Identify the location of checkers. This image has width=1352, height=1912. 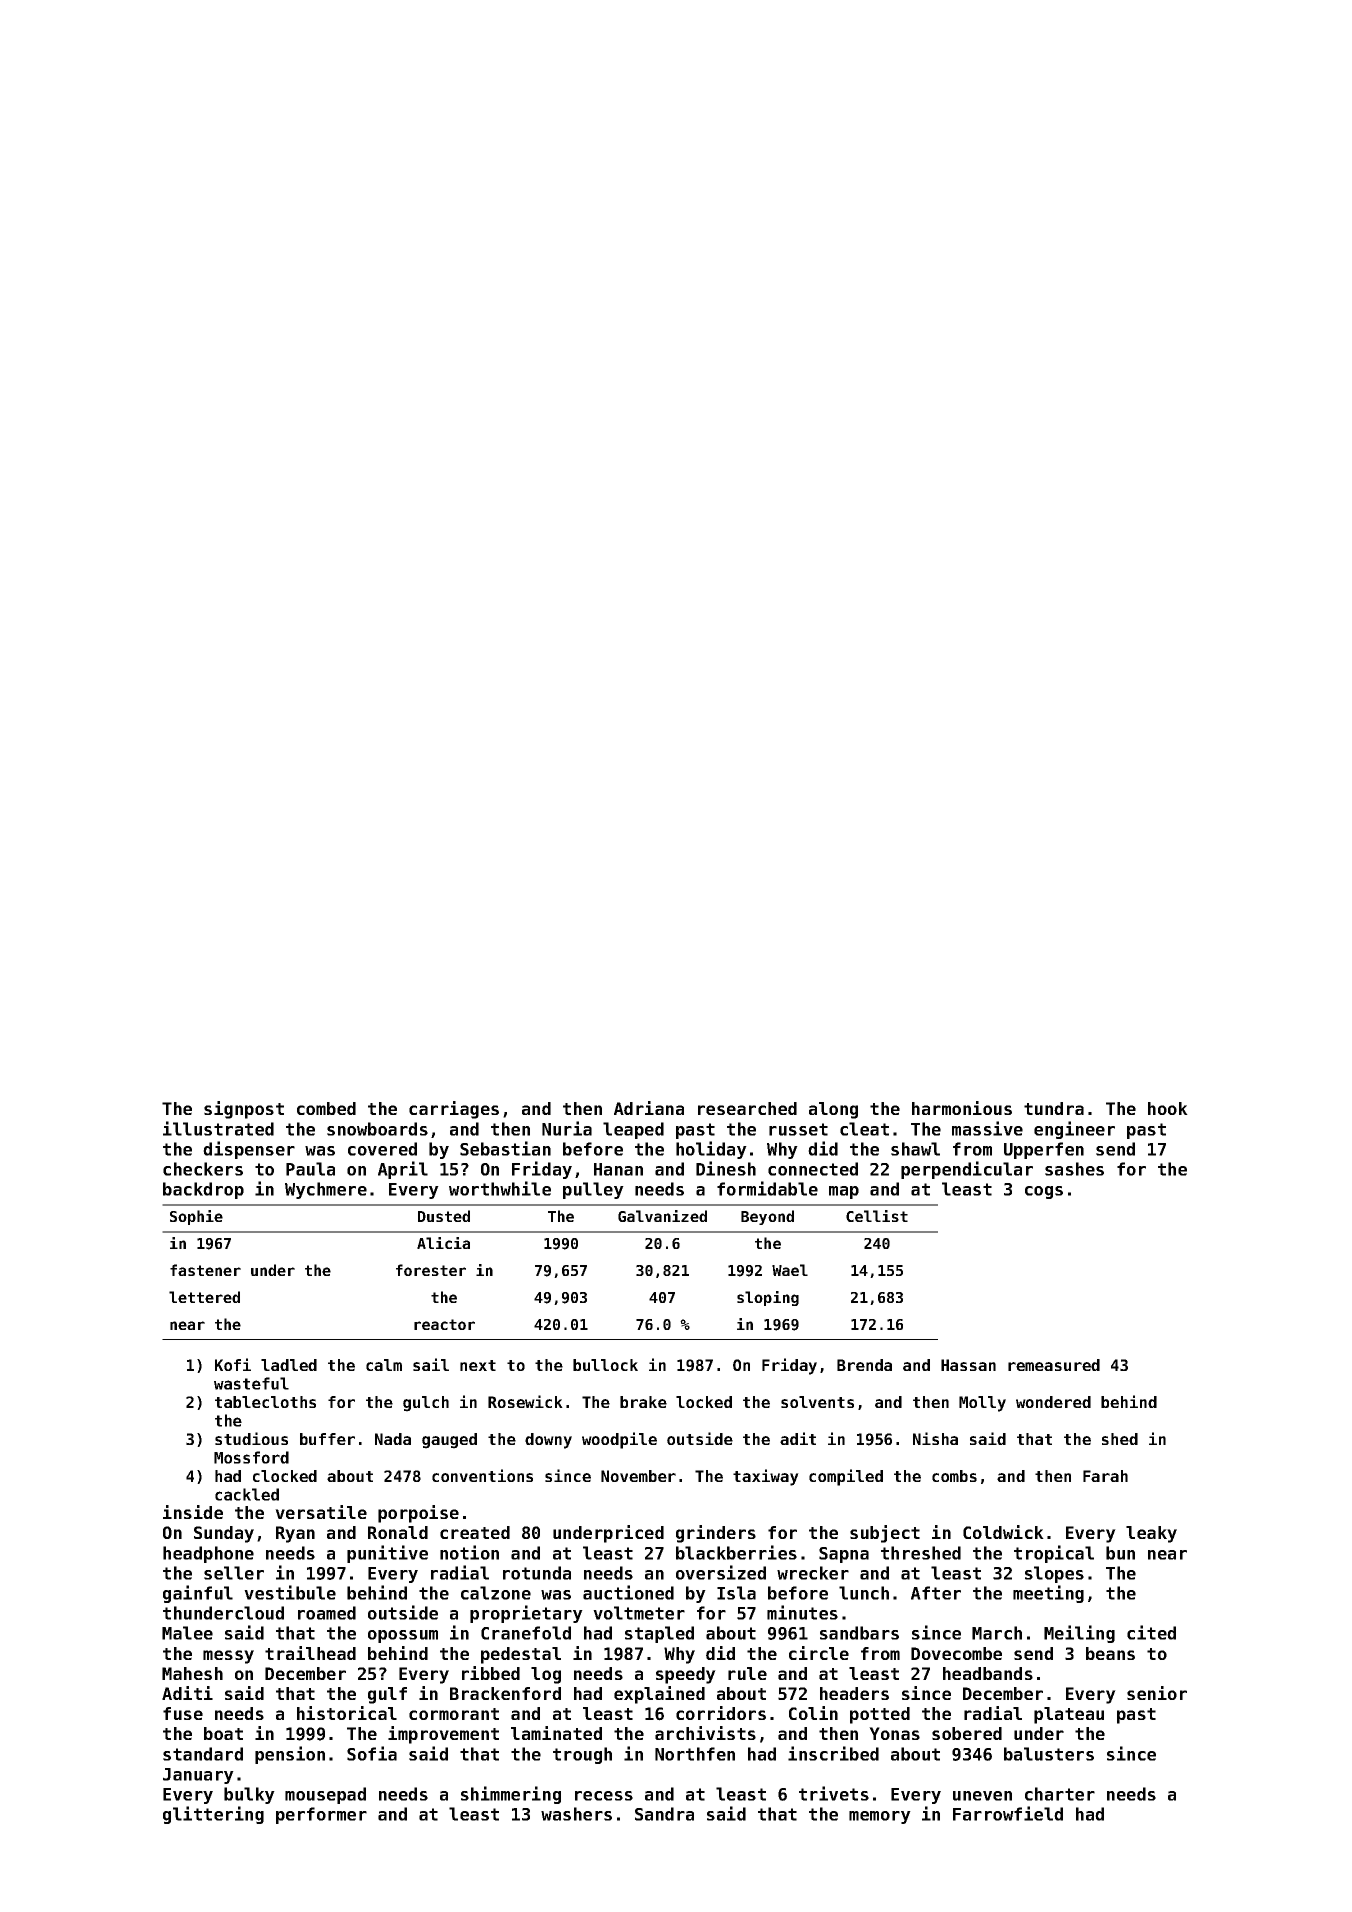
(203, 1169).
